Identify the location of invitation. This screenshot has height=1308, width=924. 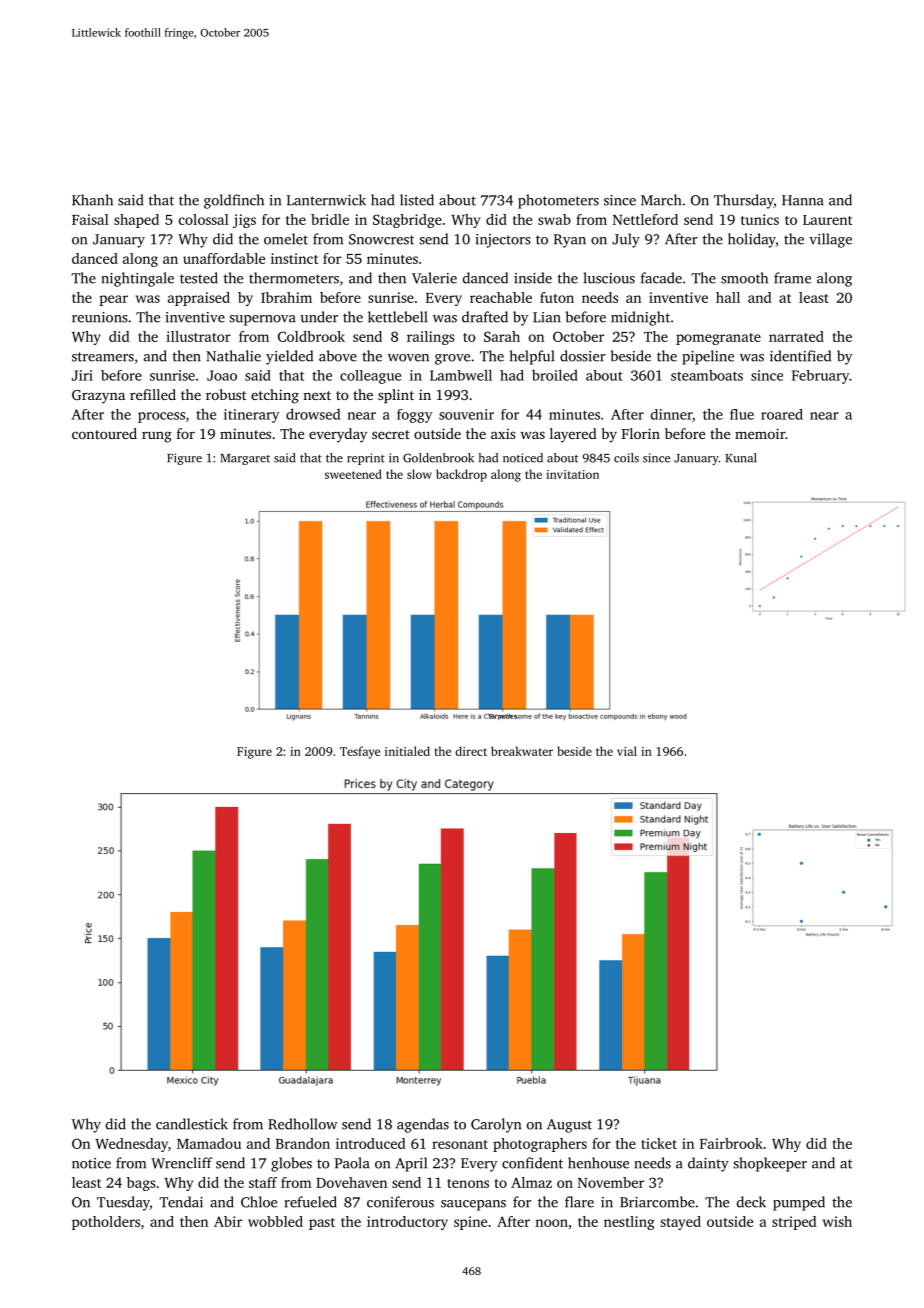
(572, 474).
